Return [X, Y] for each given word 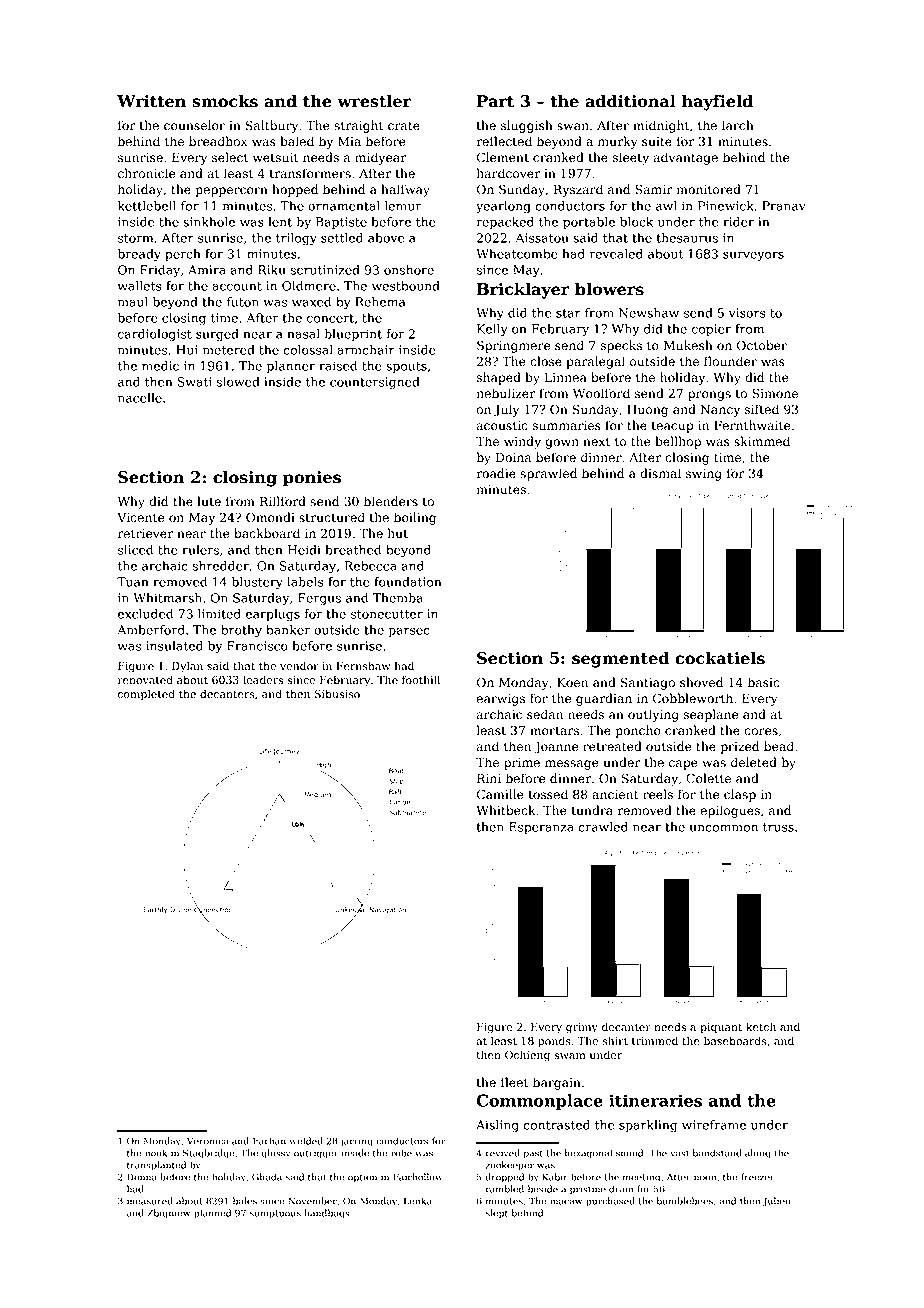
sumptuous [275, 1214]
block [636, 222]
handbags [327, 1214]
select [230, 157]
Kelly [492, 330]
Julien [777, 1202]
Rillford [283, 501]
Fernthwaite [752, 425]
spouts [406, 367]
